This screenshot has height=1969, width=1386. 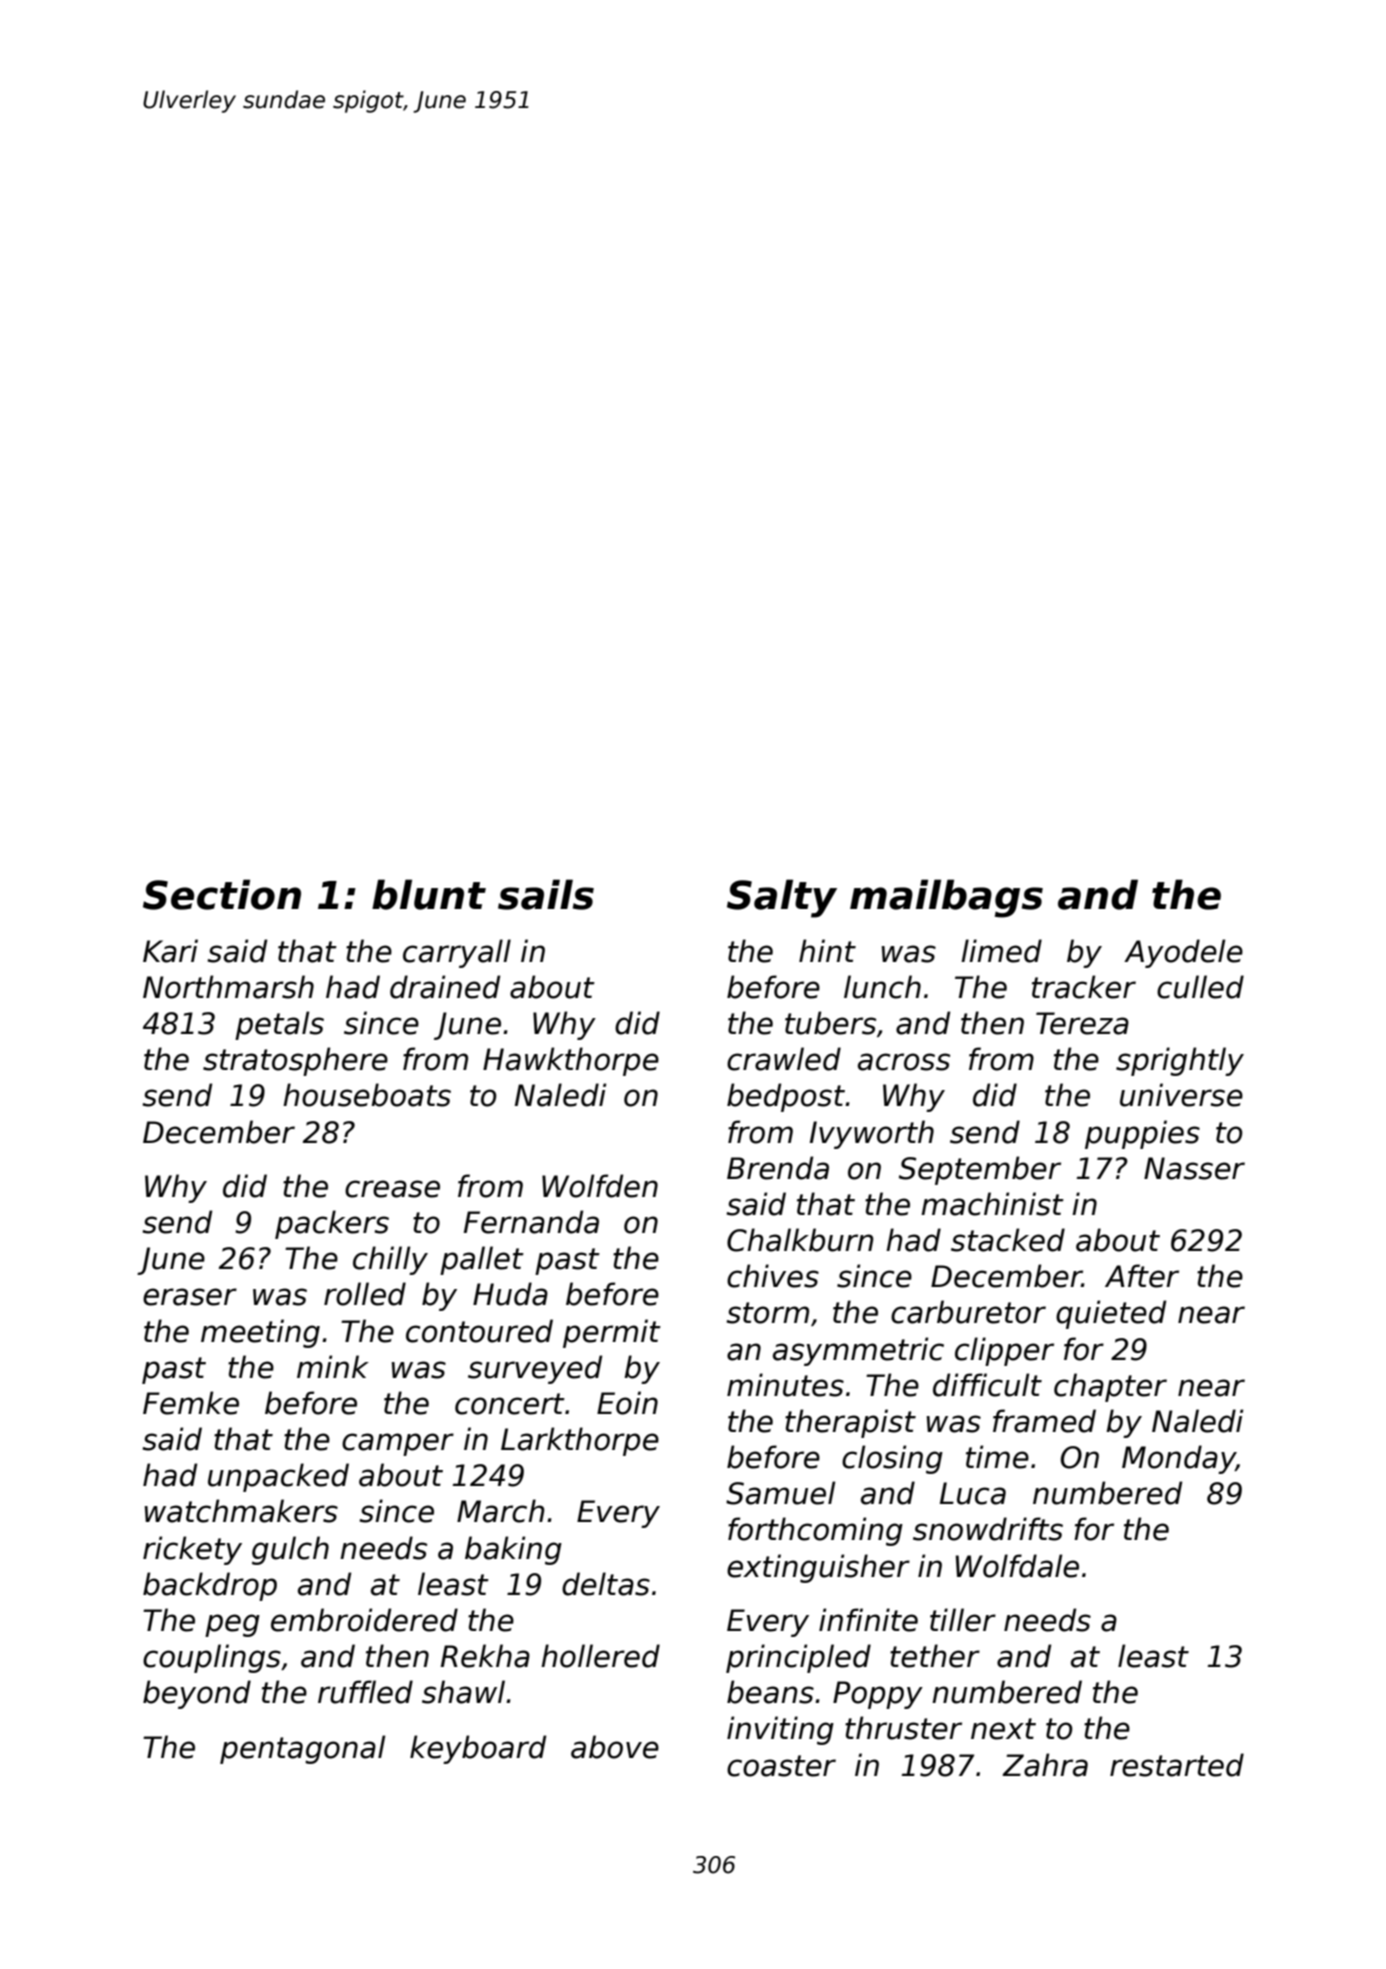 I want to click on mink, so click(x=333, y=1366).
